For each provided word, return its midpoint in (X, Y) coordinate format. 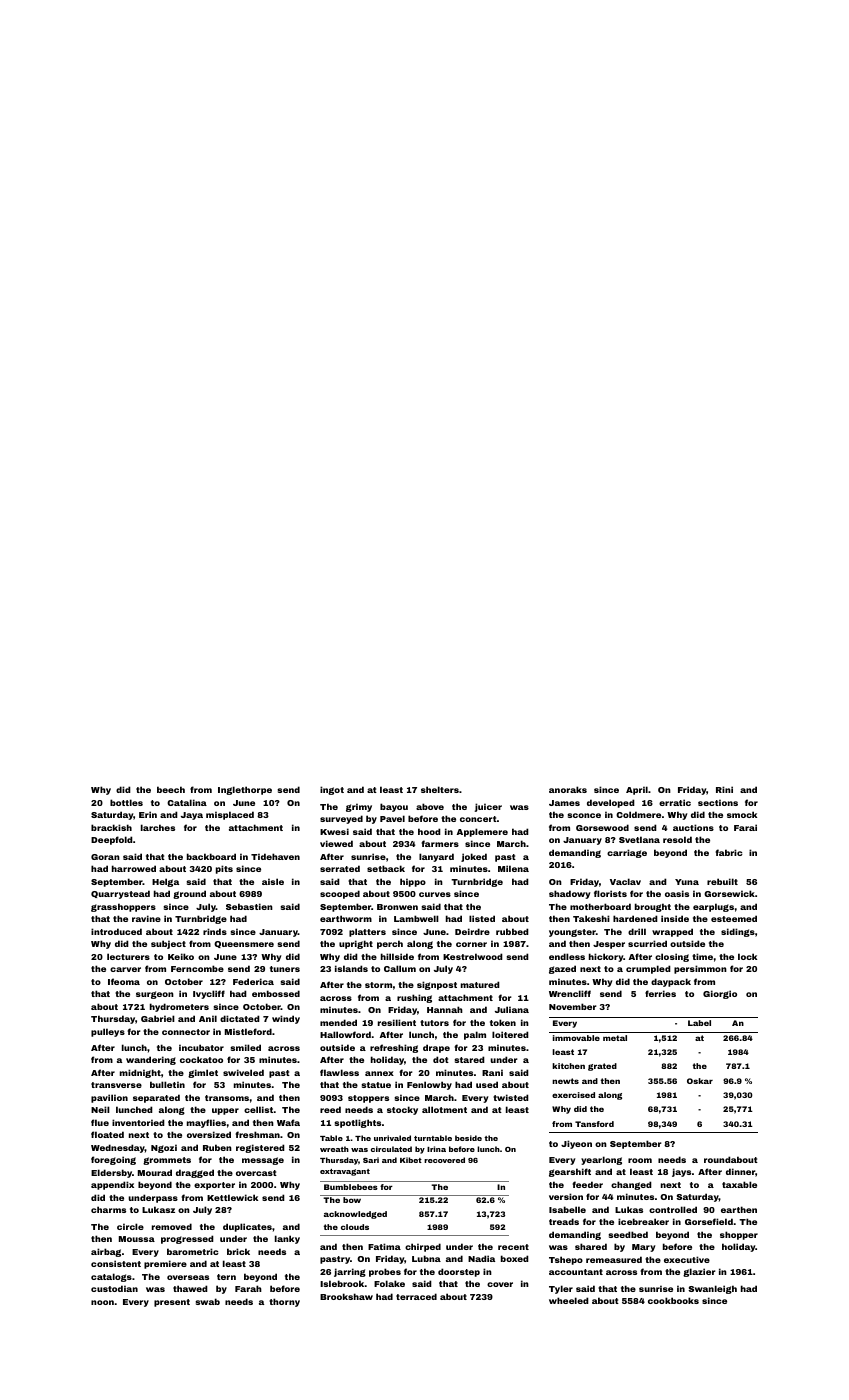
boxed (515, 1258)
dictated (240, 1018)
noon (102, 1302)
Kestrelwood (473, 956)
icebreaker (643, 1221)
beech (171, 789)
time (702, 956)
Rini (724, 789)
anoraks (568, 789)
